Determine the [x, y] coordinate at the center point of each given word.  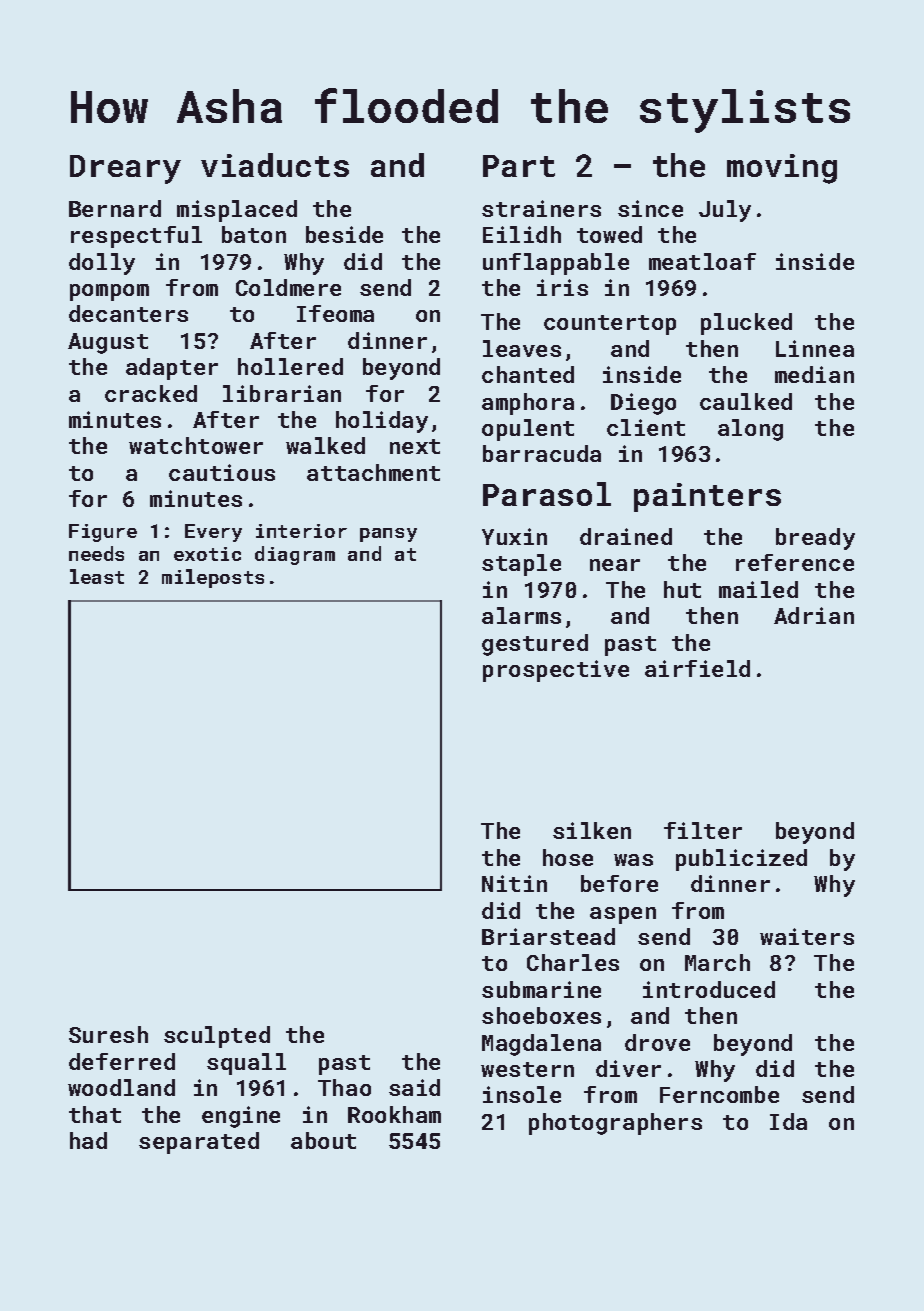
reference [795, 562]
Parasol [547, 494]
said [414, 1087]
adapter [172, 369]
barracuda [542, 453]
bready [815, 539]
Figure [103, 533]
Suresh [108, 1034]
